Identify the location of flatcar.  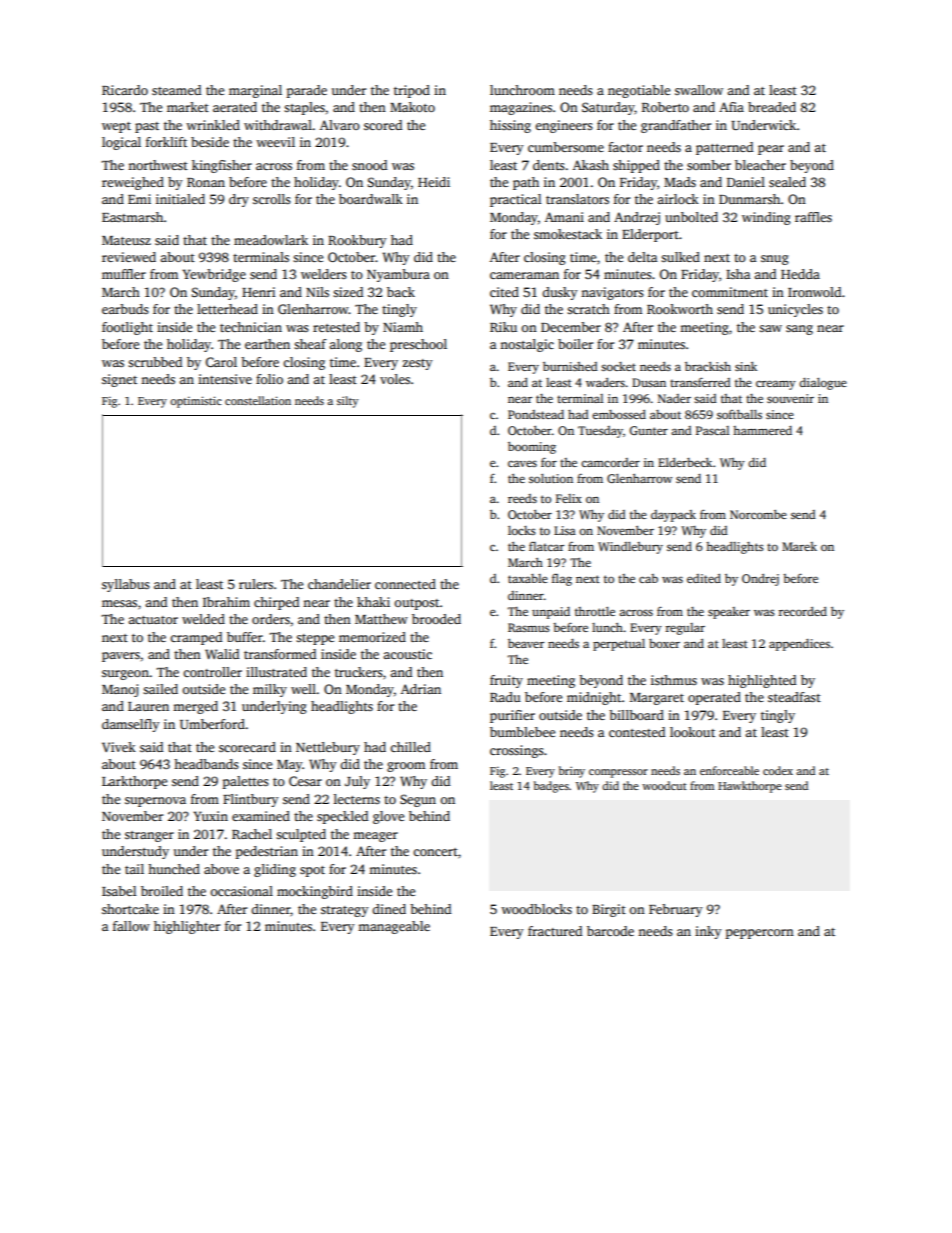
(546, 546).
